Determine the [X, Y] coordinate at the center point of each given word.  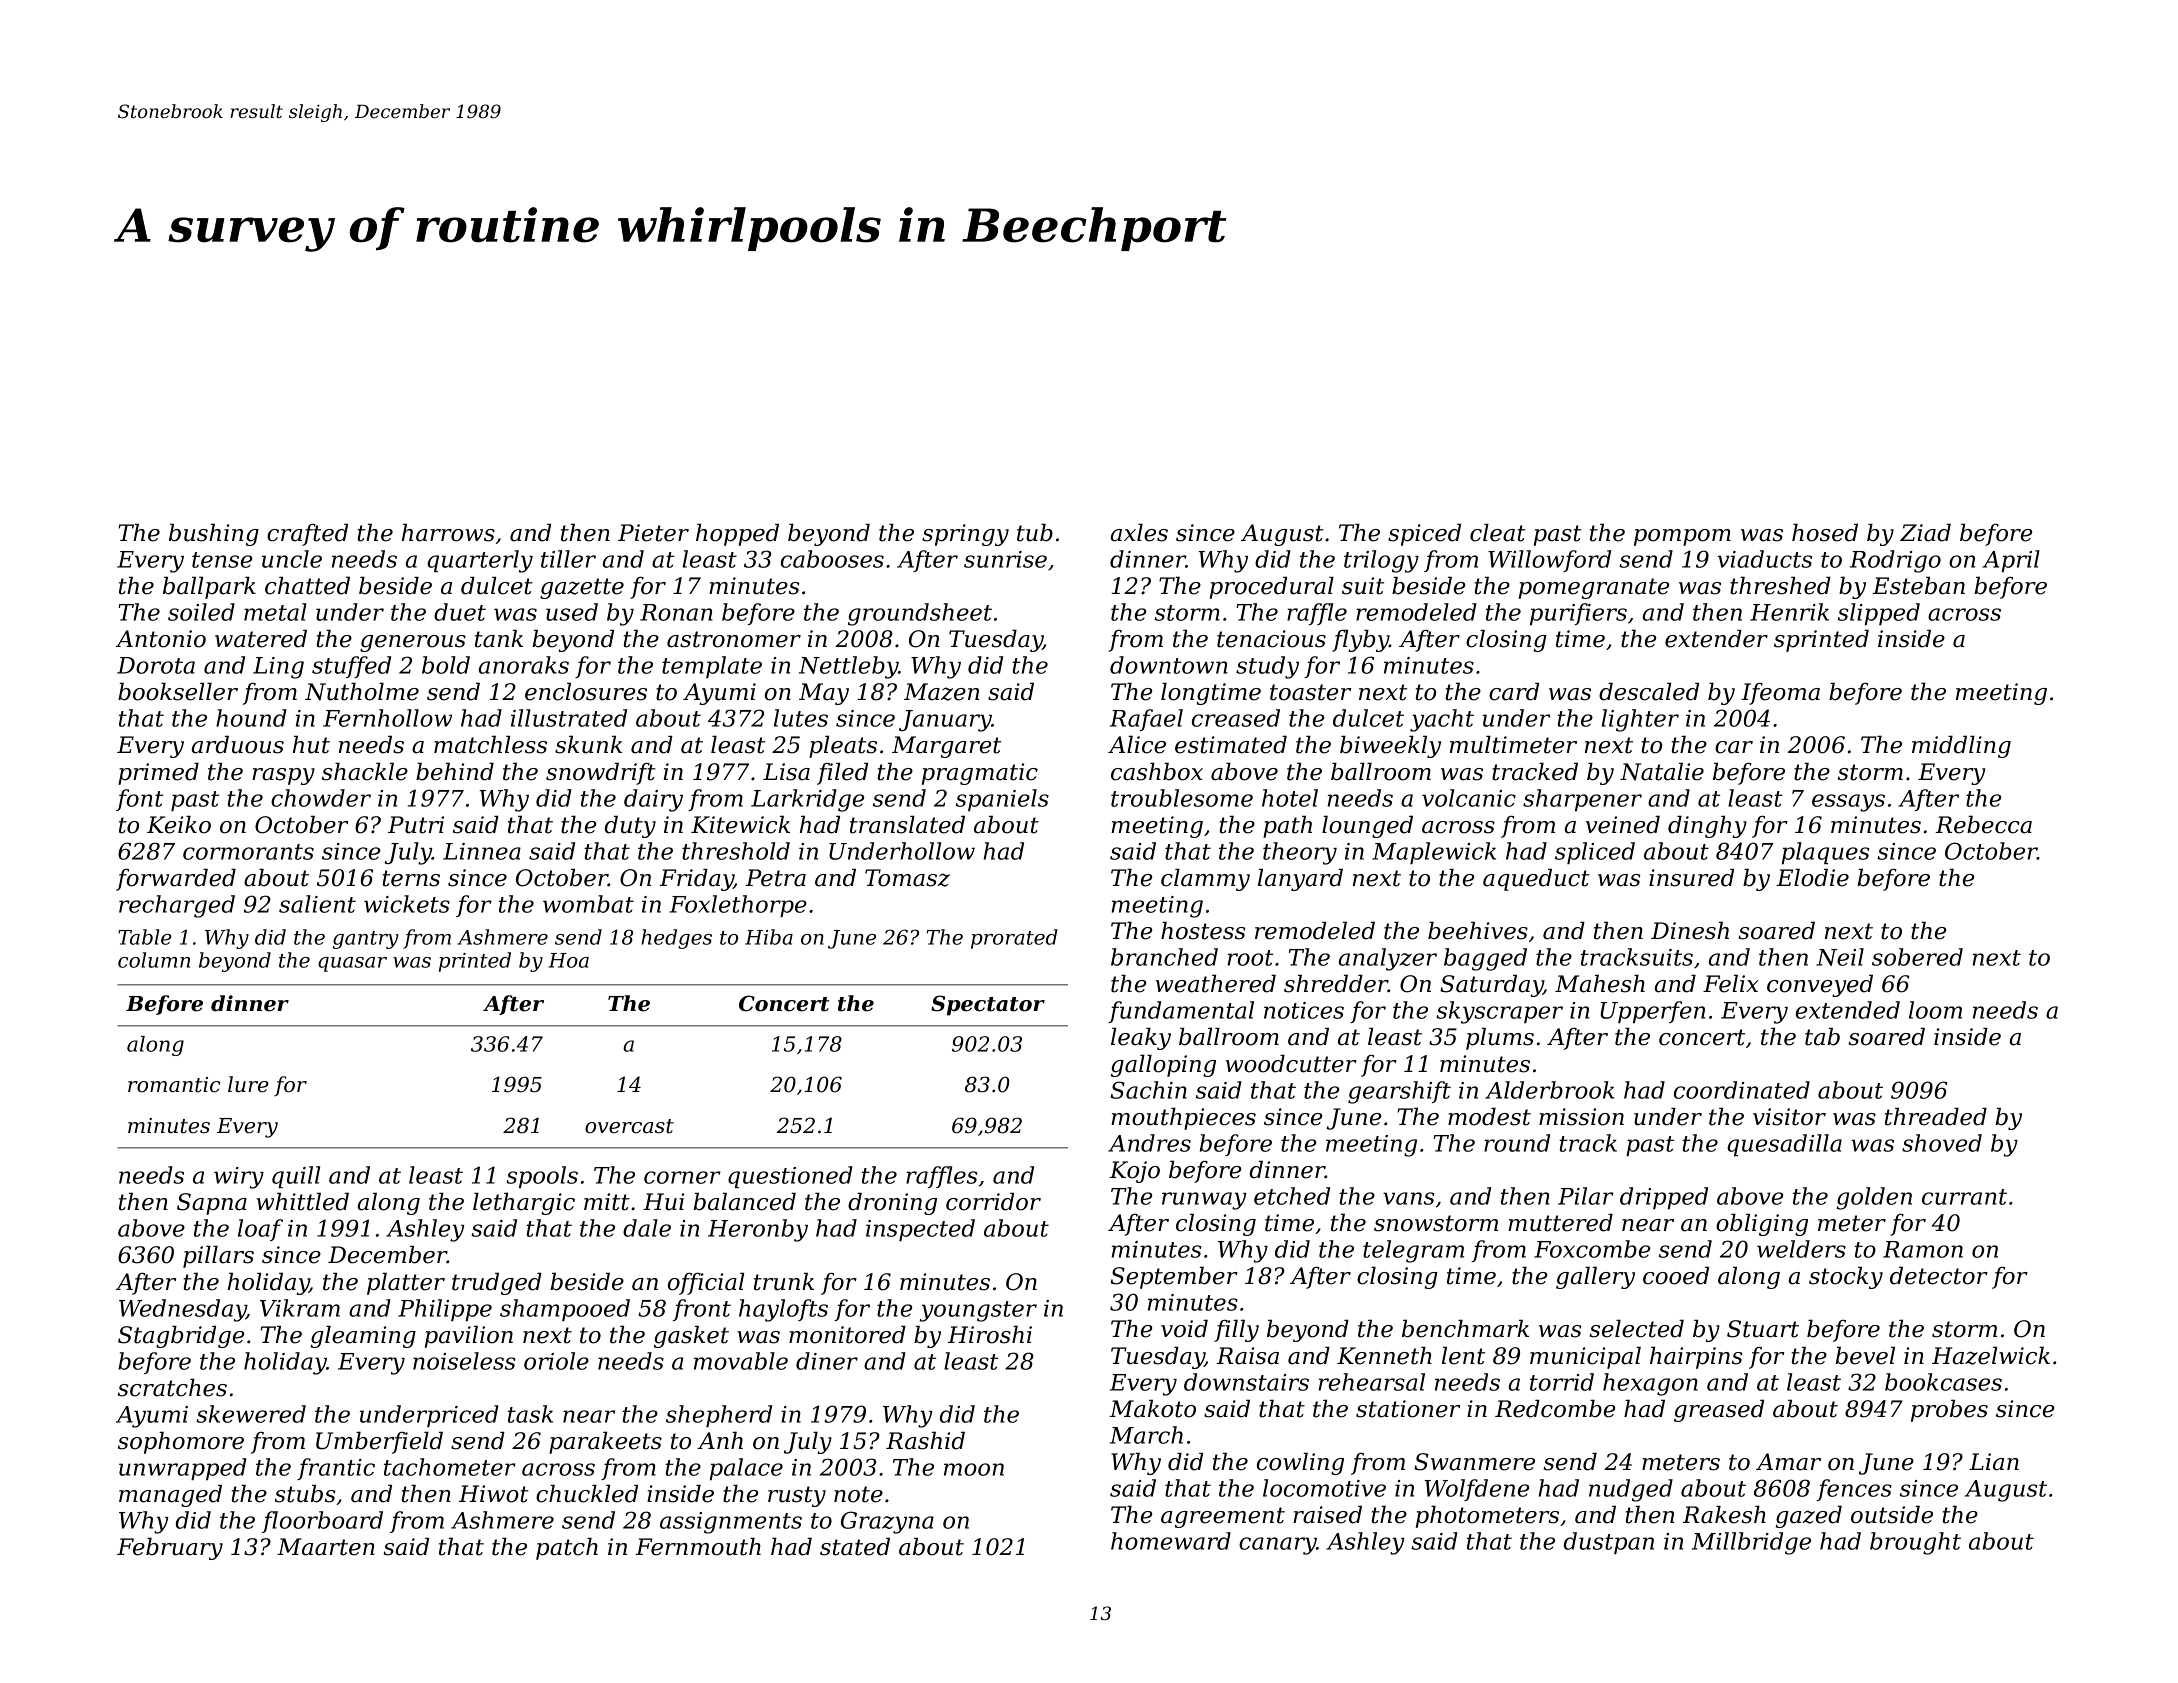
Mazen [942, 692]
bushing [214, 534]
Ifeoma [1780, 694]
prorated [1014, 939]
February [170, 1548]
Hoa [568, 960]
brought [1915, 1543]
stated [855, 1546]
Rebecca [1983, 824]
